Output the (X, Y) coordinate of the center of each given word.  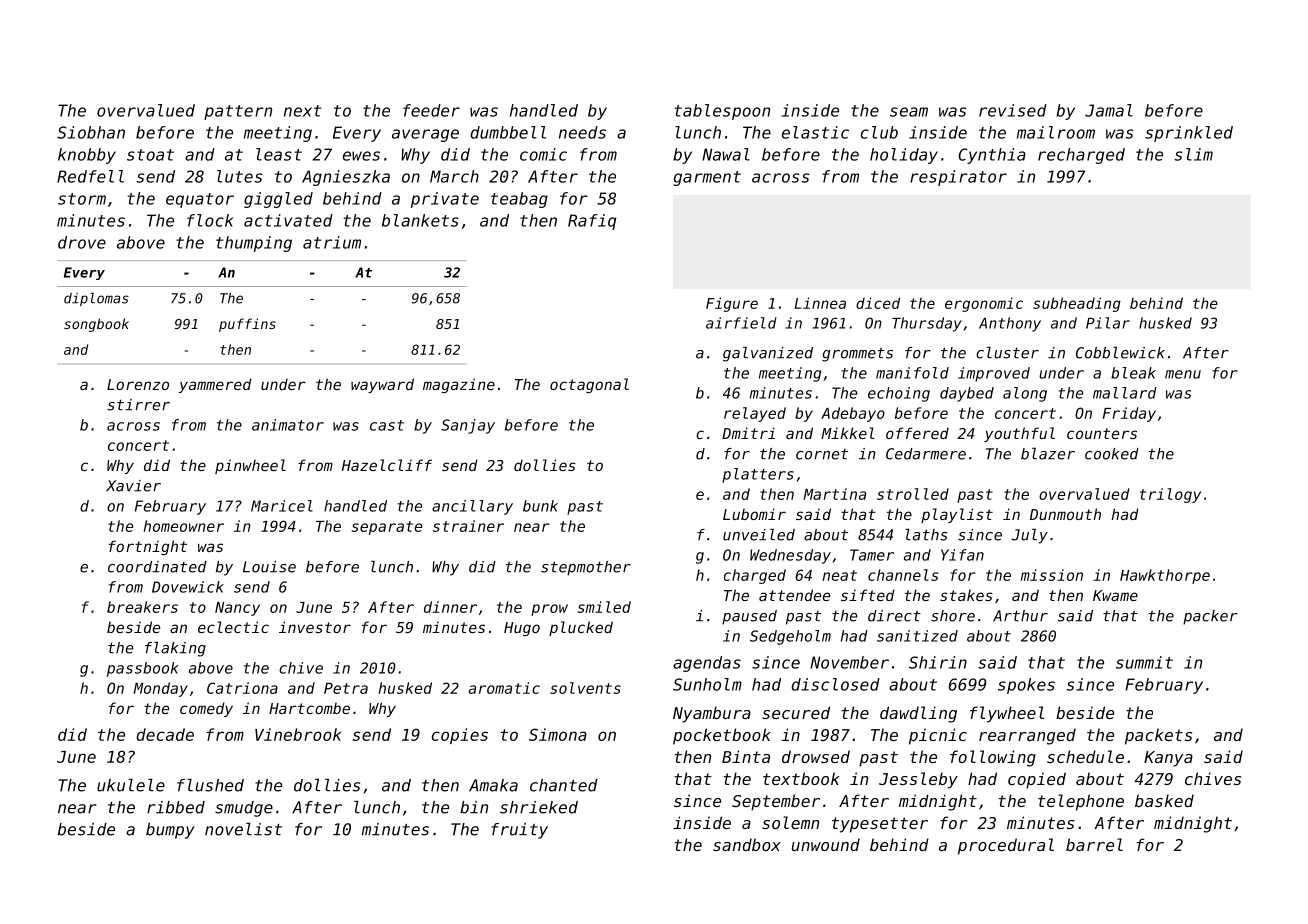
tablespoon (722, 112)
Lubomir (754, 514)
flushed (210, 785)
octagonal (589, 385)
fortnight (148, 547)
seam (909, 112)
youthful (1019, 434)
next (302, 111)
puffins (247, 325)
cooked (1112, 454)
